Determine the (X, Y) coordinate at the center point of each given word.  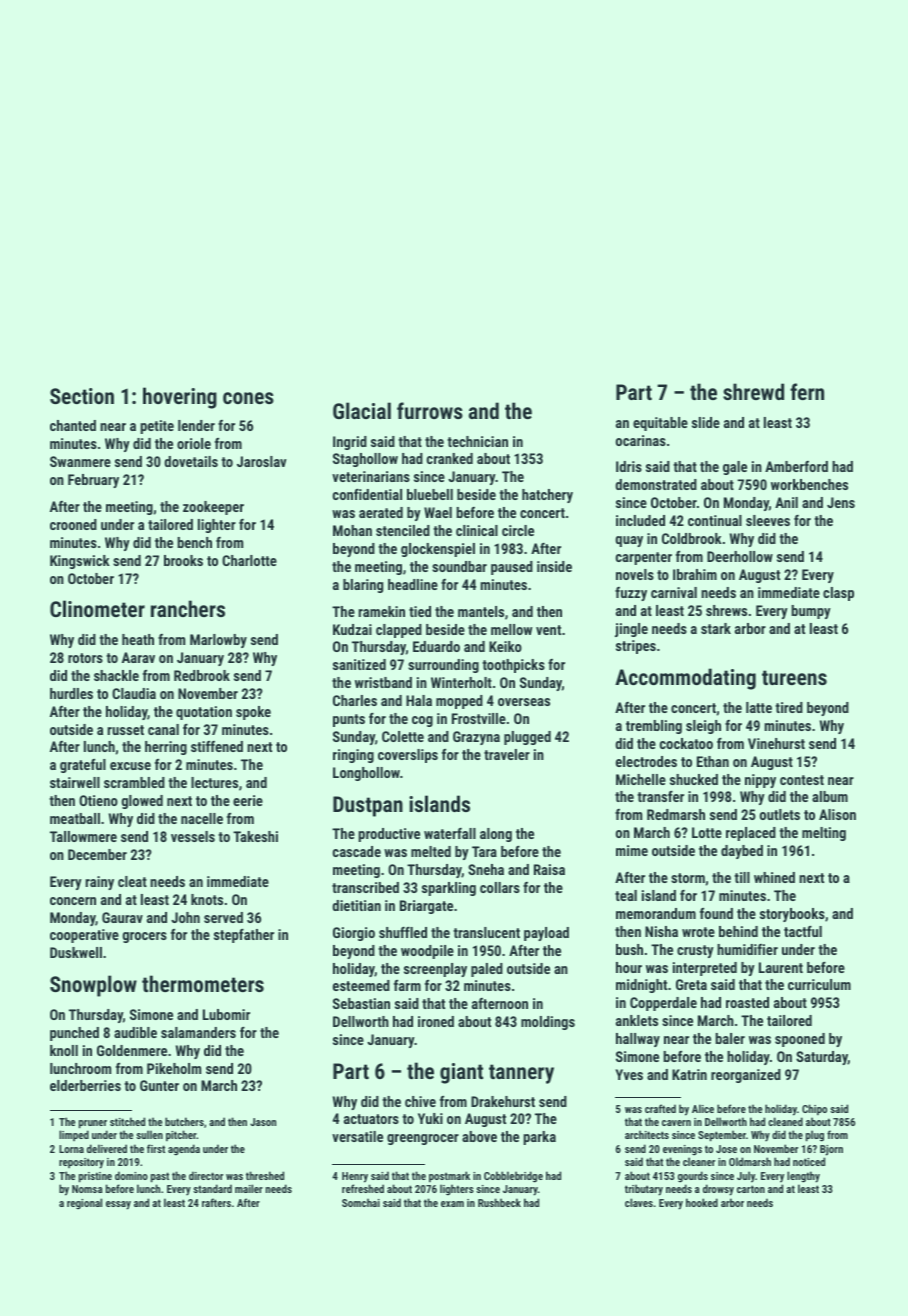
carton (751, 1189)
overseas (524, 702)
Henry (355, 1177)
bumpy (811, 612)
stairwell (75, 782)
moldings (548, 1023)
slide (706, 422)
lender (196, 425)
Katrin (689, 1074)
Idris (629, 466)
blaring (363, 586)
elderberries (85, 1085)
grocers (145, 937)
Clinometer (97, 608)
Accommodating (685, 679)
